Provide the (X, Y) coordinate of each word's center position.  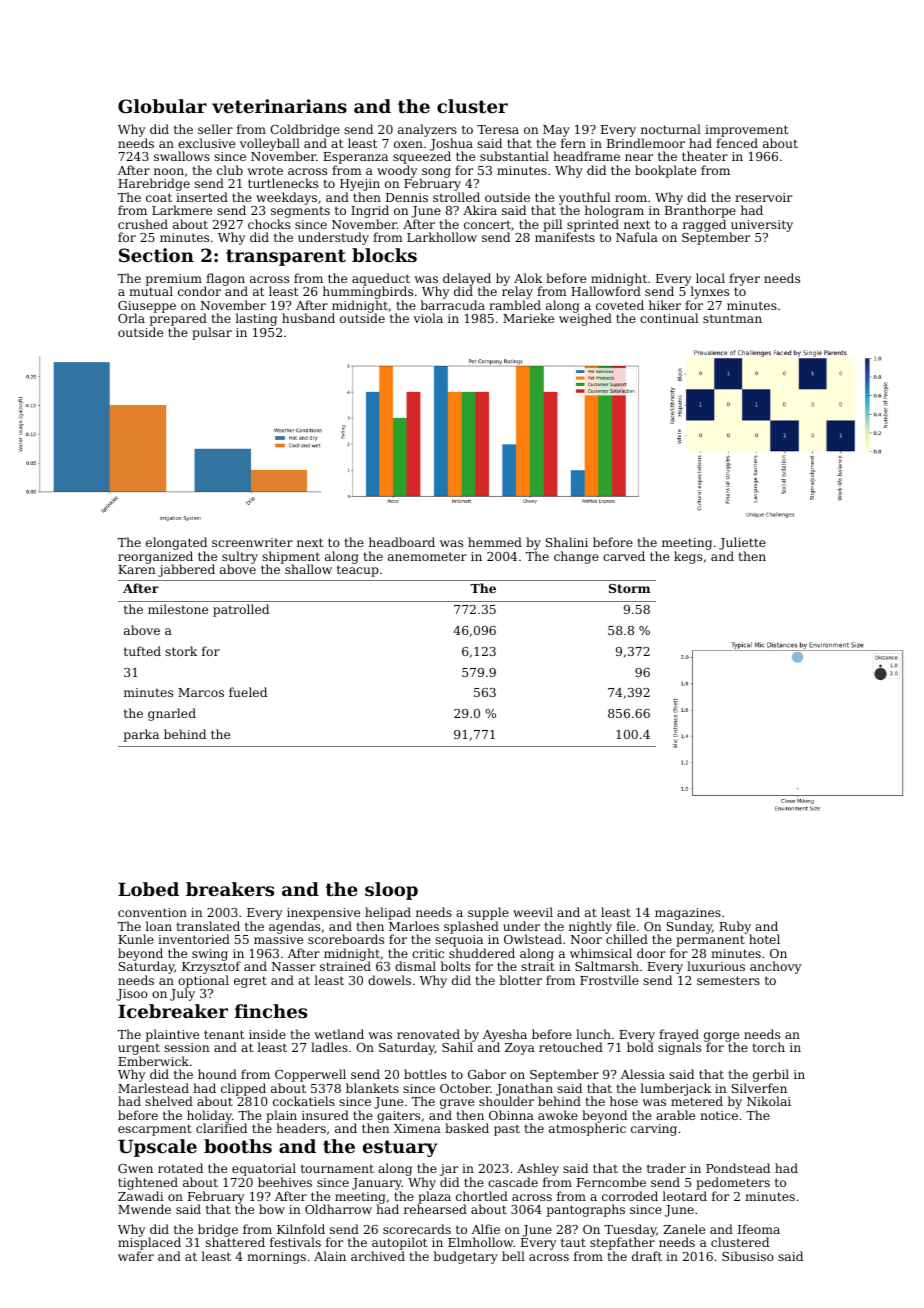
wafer (136, 1256)
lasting (256, 319)
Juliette (742, 543)
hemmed (495, 542)
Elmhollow (481, 1242)
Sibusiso (748, 1256)
